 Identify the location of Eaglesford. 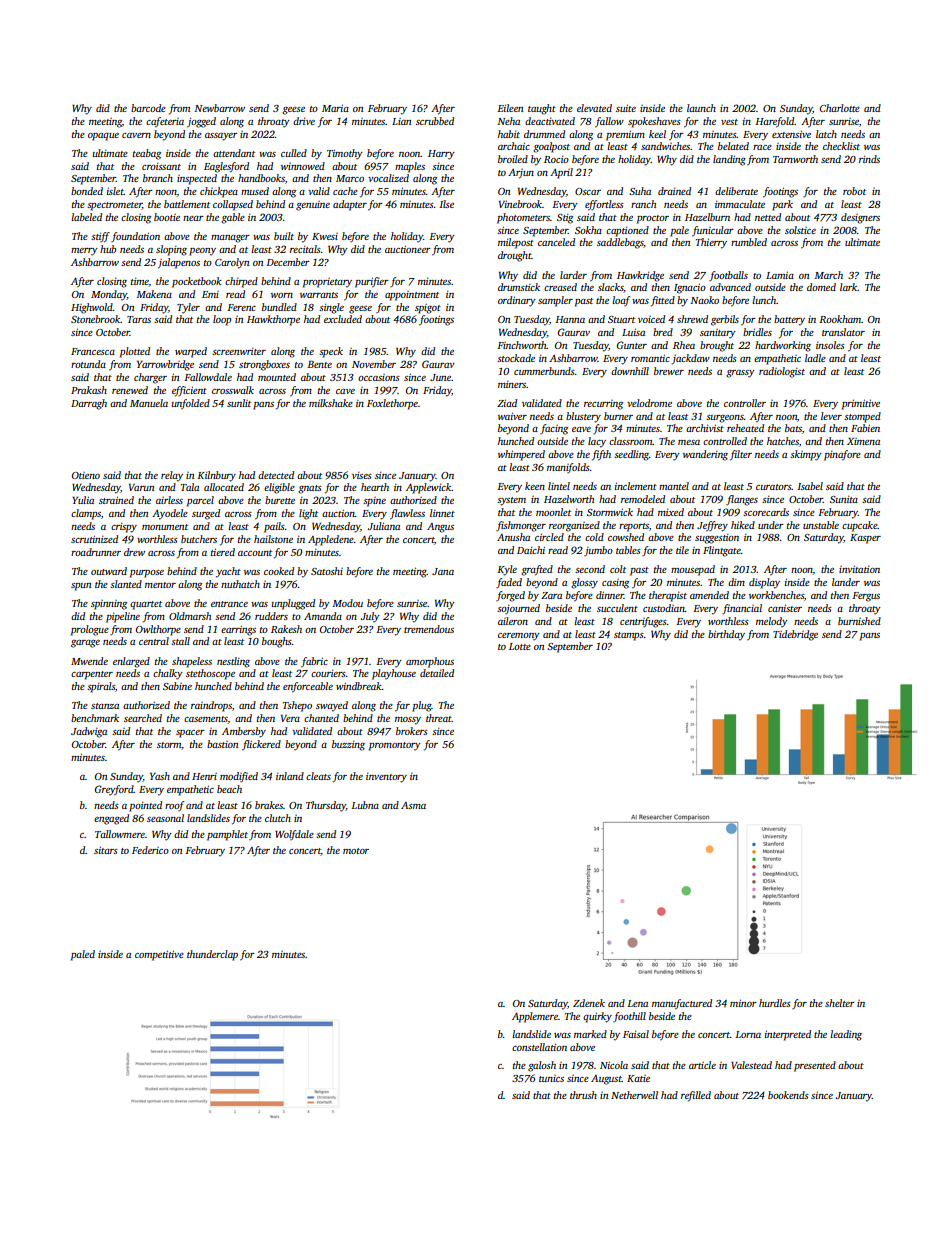
(226, 167).
